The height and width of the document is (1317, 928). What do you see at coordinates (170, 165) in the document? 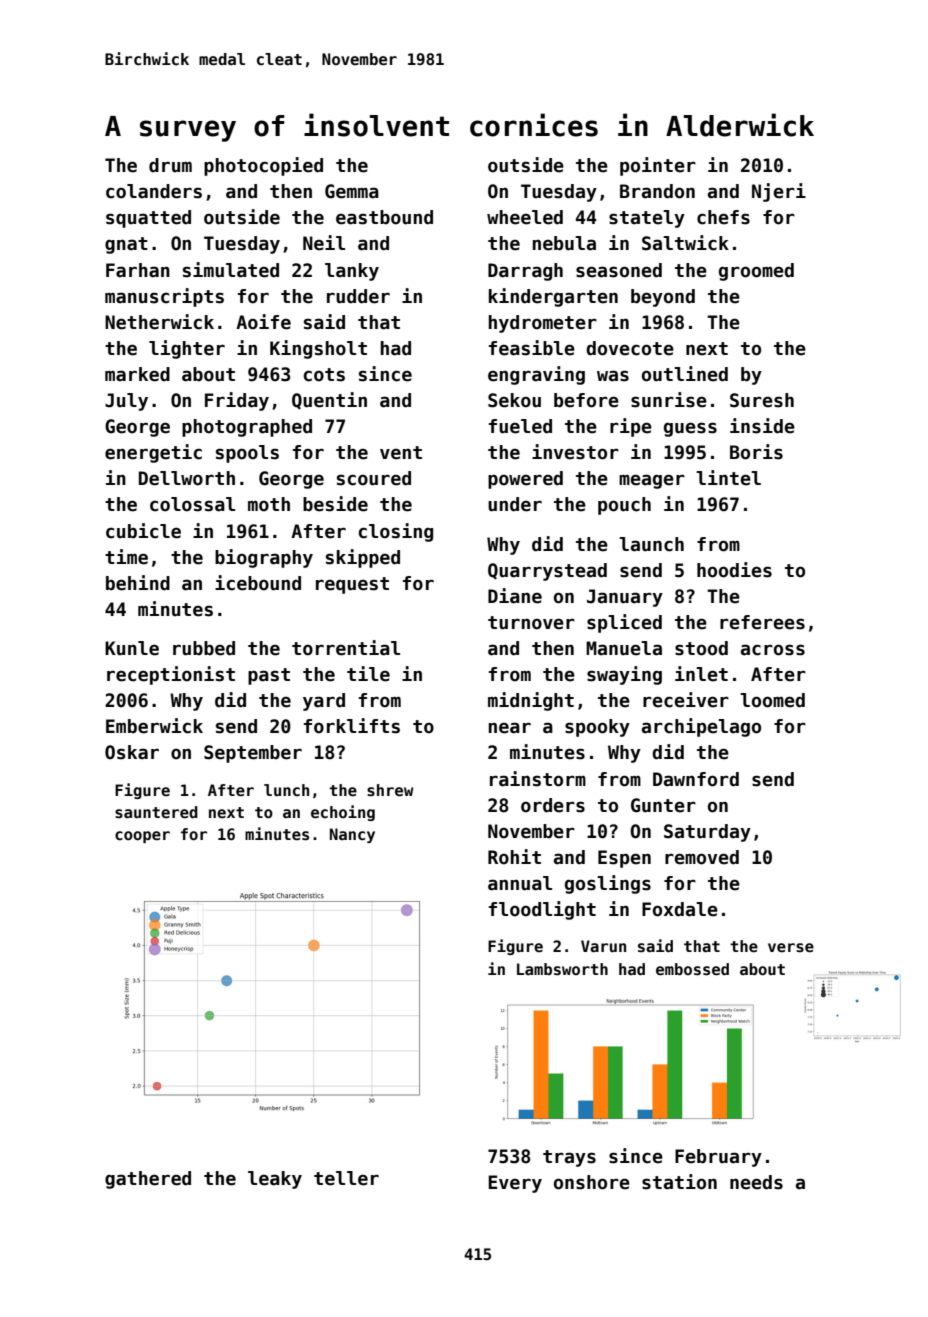
I see `drum` at bounding box center [170, 165].
